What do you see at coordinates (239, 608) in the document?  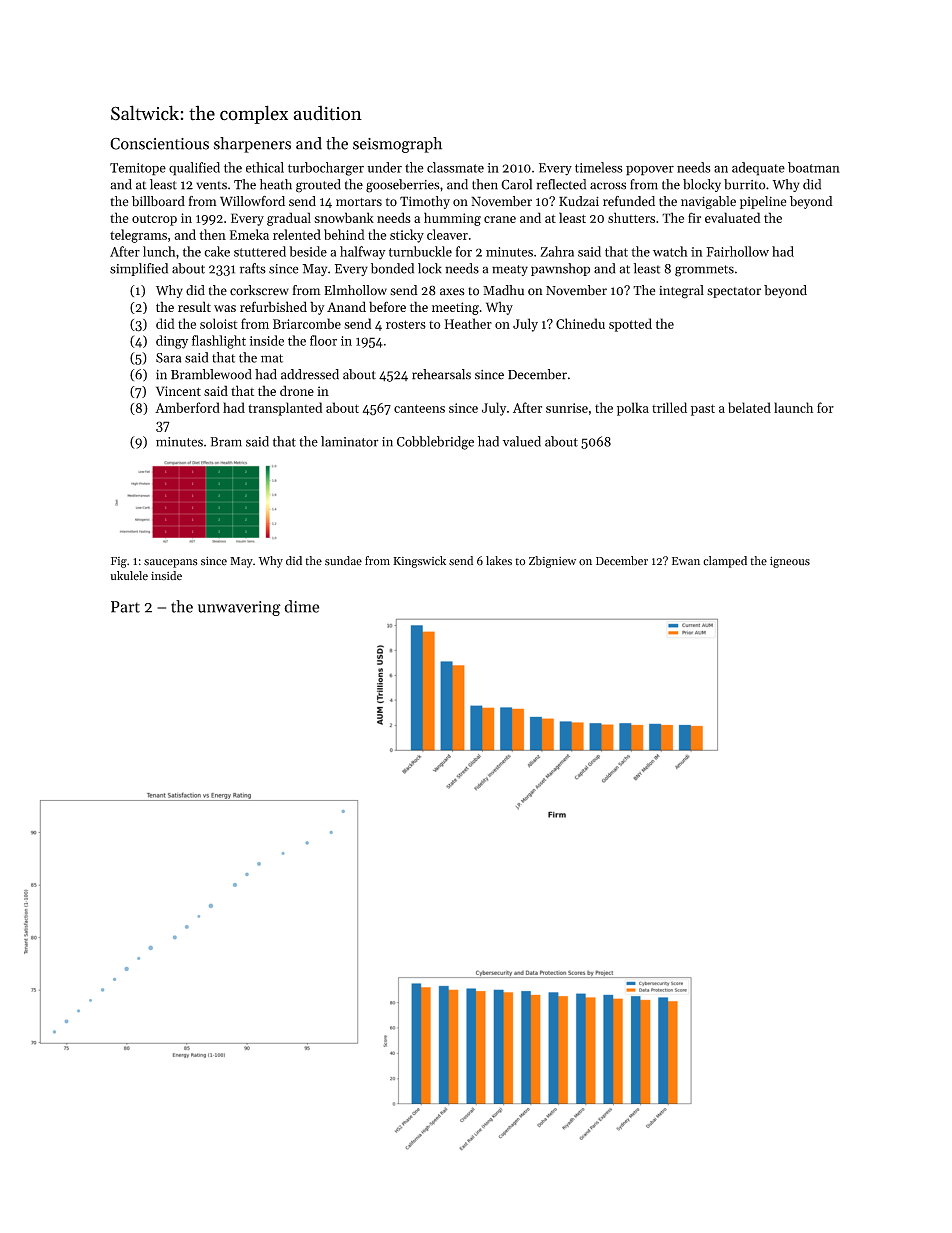 I see `unwavering` at bounding box center [239, 608].
